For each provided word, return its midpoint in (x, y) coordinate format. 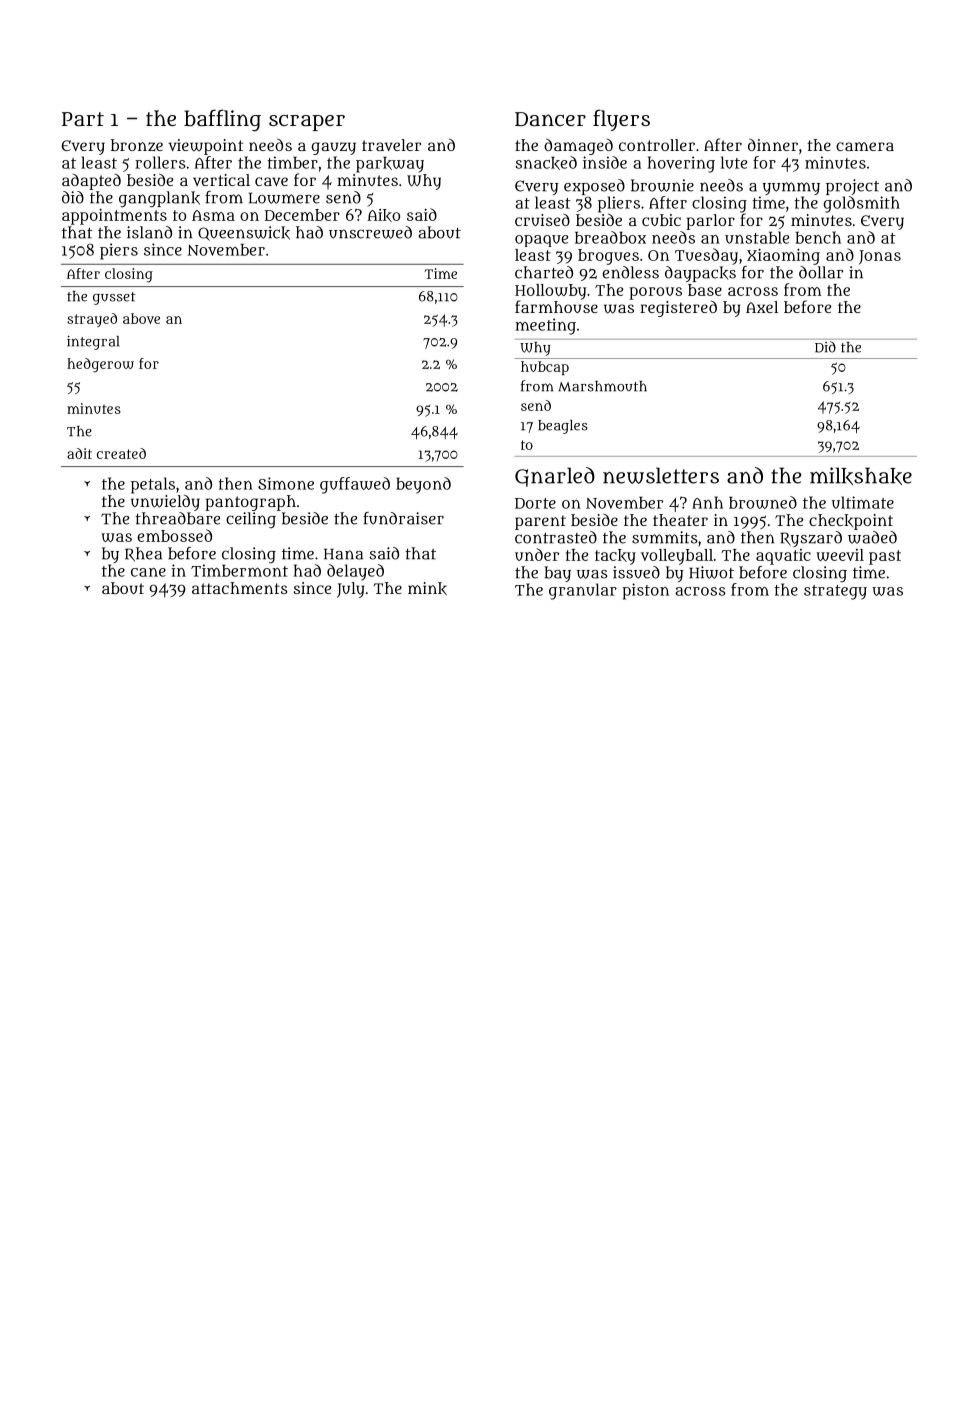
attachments (240, 588)
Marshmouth (602, 386)
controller (657, 145)
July (350, 590)
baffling (222, 120)
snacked (546, 163)
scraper (307, 122)
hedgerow (100, 365)
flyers (621, 120)
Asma (213, 215)
